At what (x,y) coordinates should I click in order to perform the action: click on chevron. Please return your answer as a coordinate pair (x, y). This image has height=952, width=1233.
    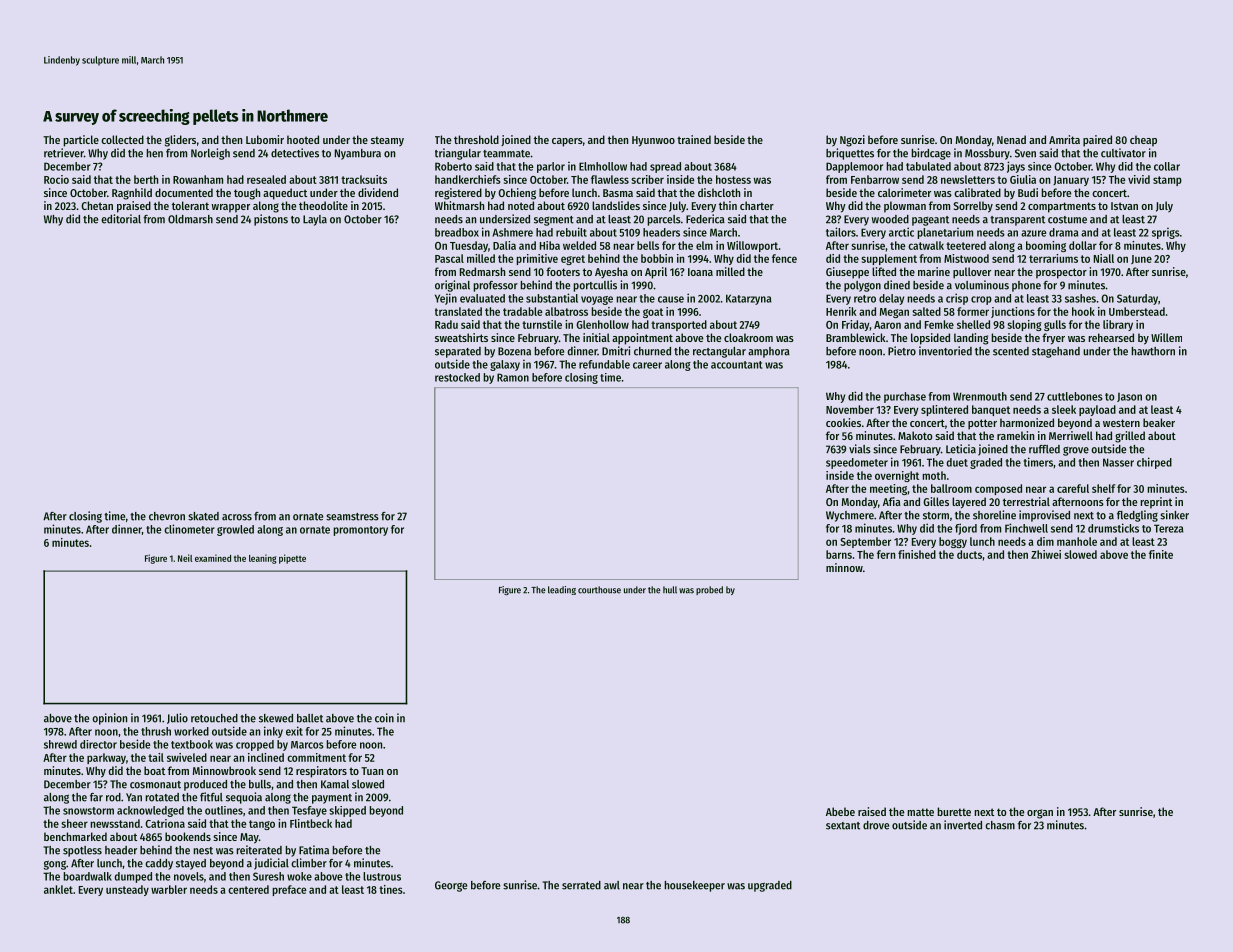
    Looking at the image, I should click on (167, 516).
